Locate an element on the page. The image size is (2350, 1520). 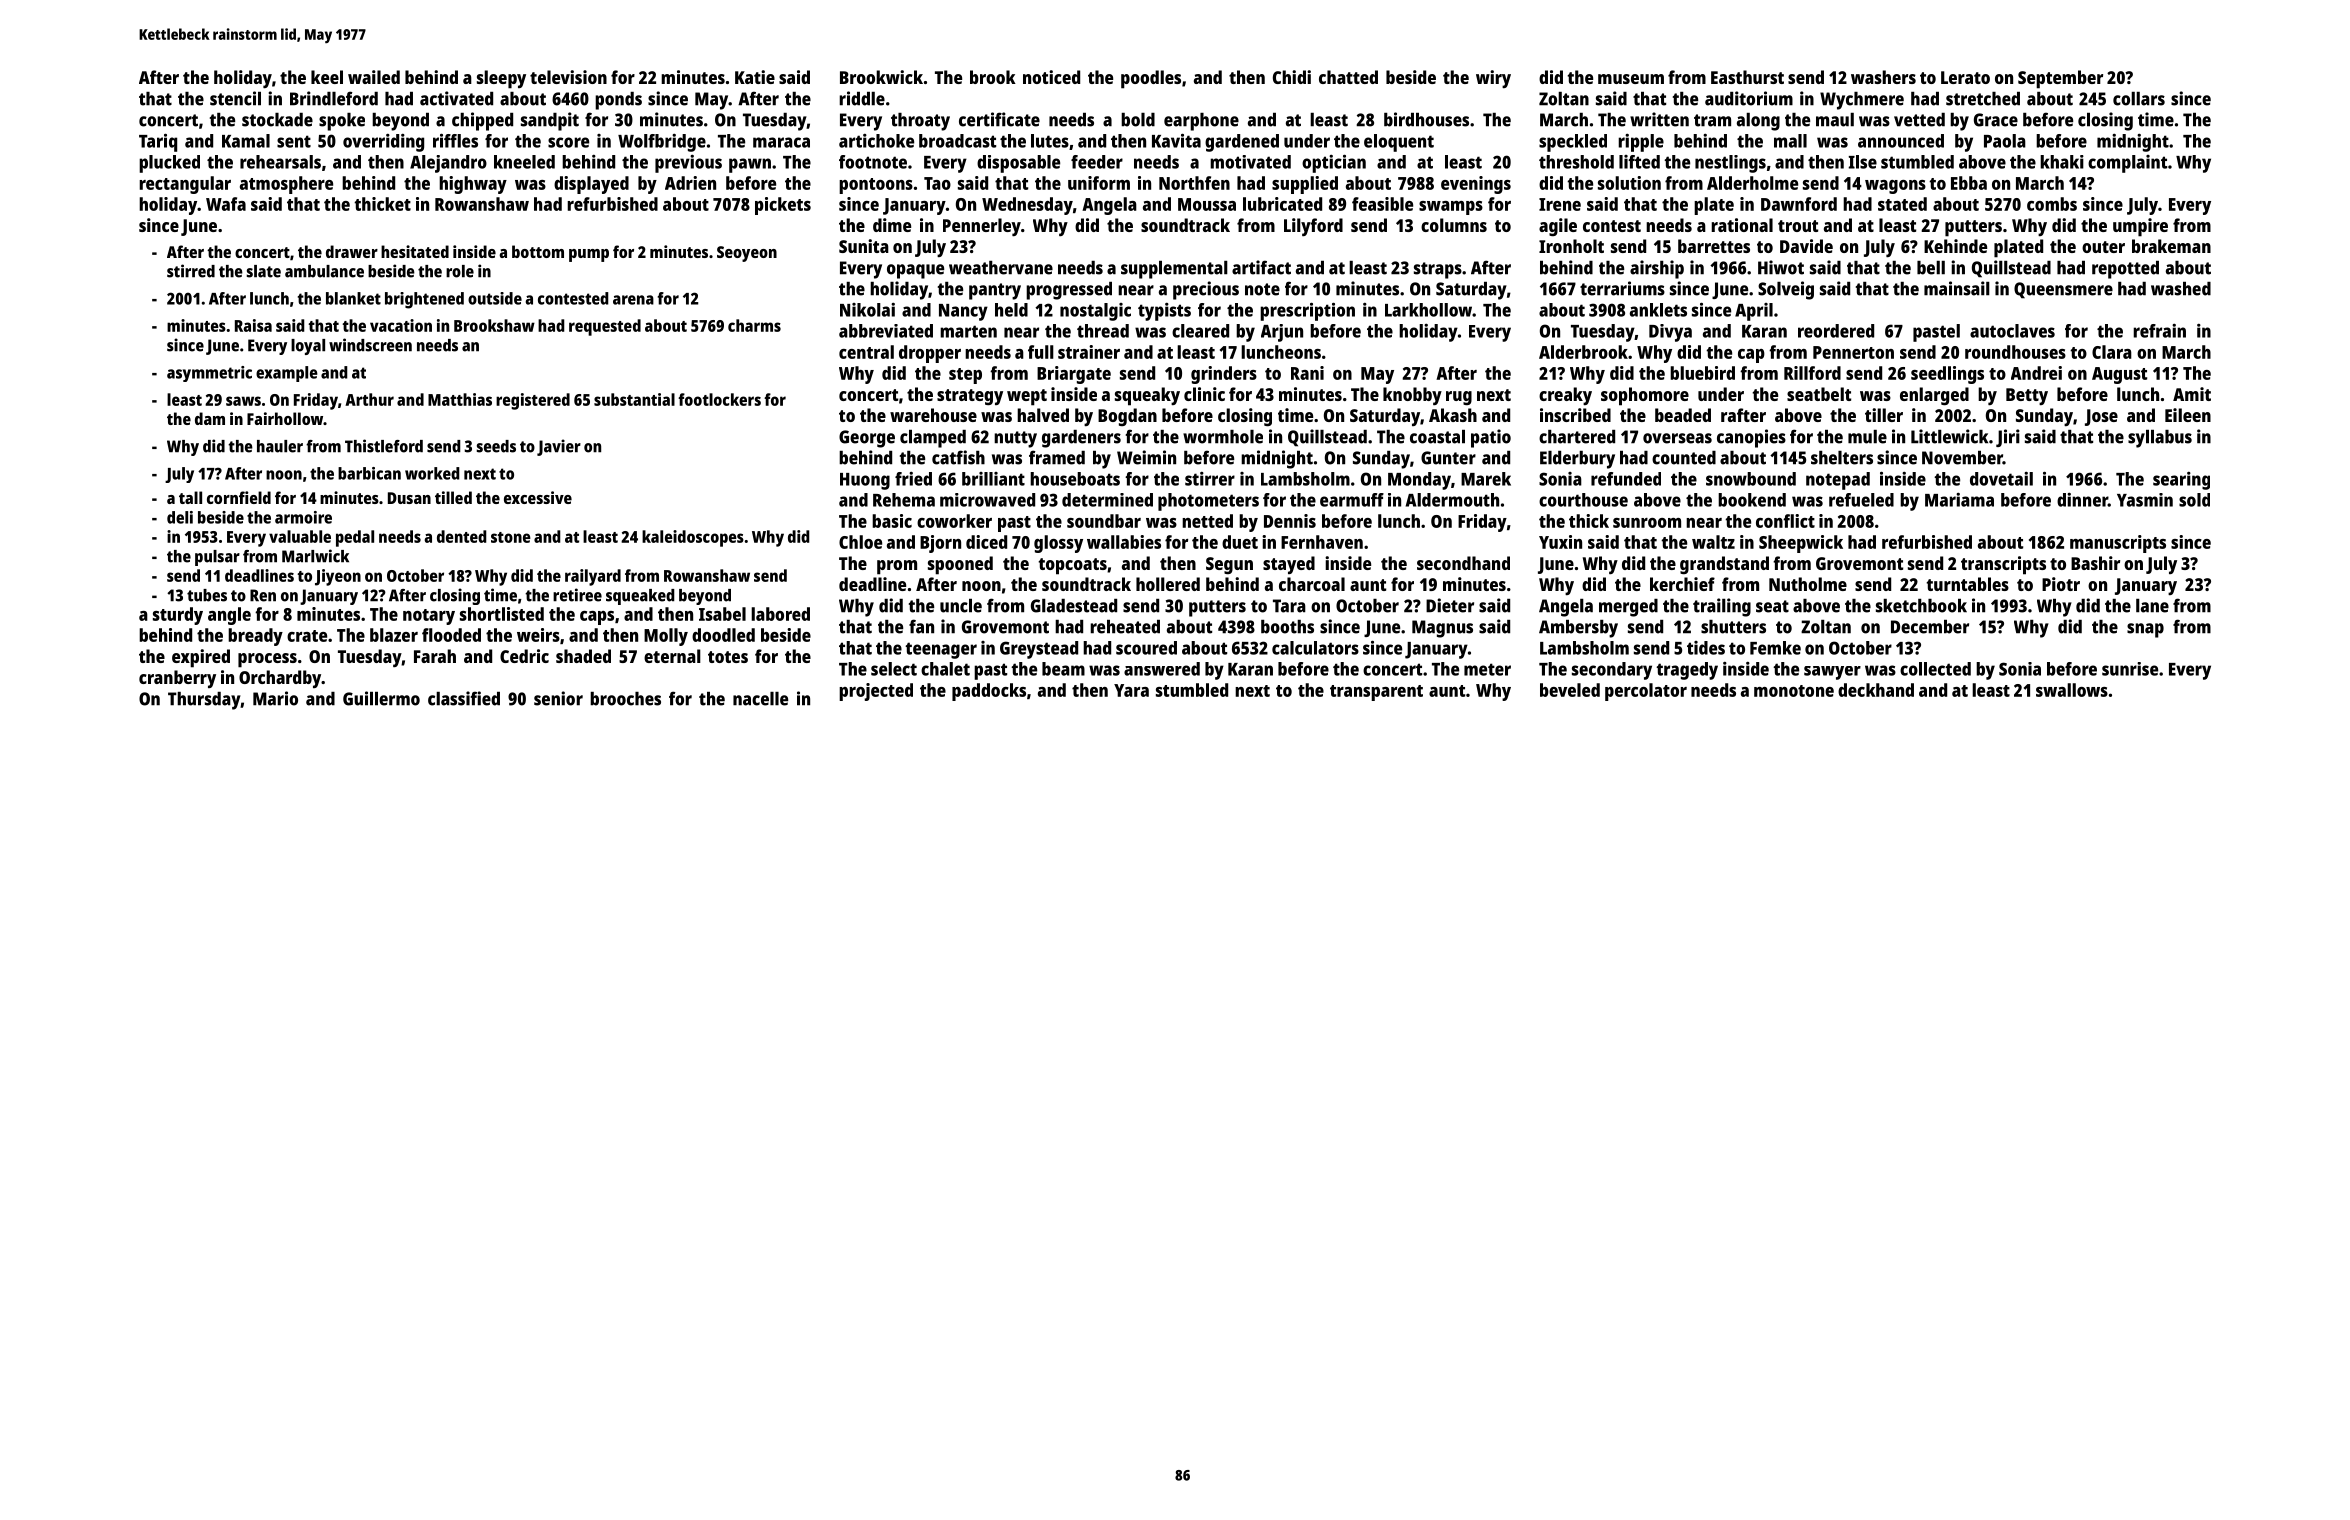
Easthurst is located at coordinates (1747, 77).
